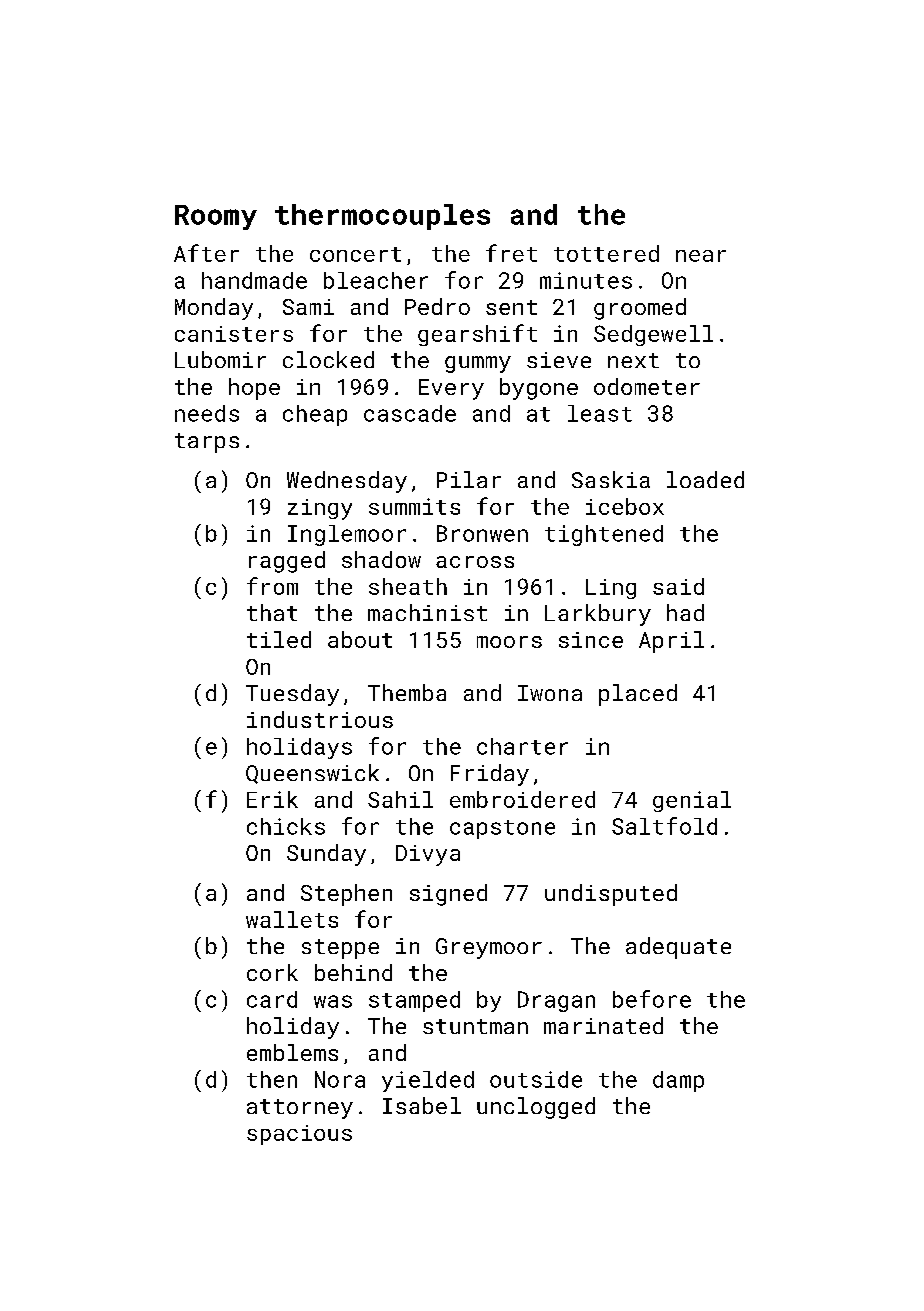 The image size is (924, 1311). What do you see at coordinates (652, 999) in the screenshot?
I see `before` at bounding box center [652, 999].
